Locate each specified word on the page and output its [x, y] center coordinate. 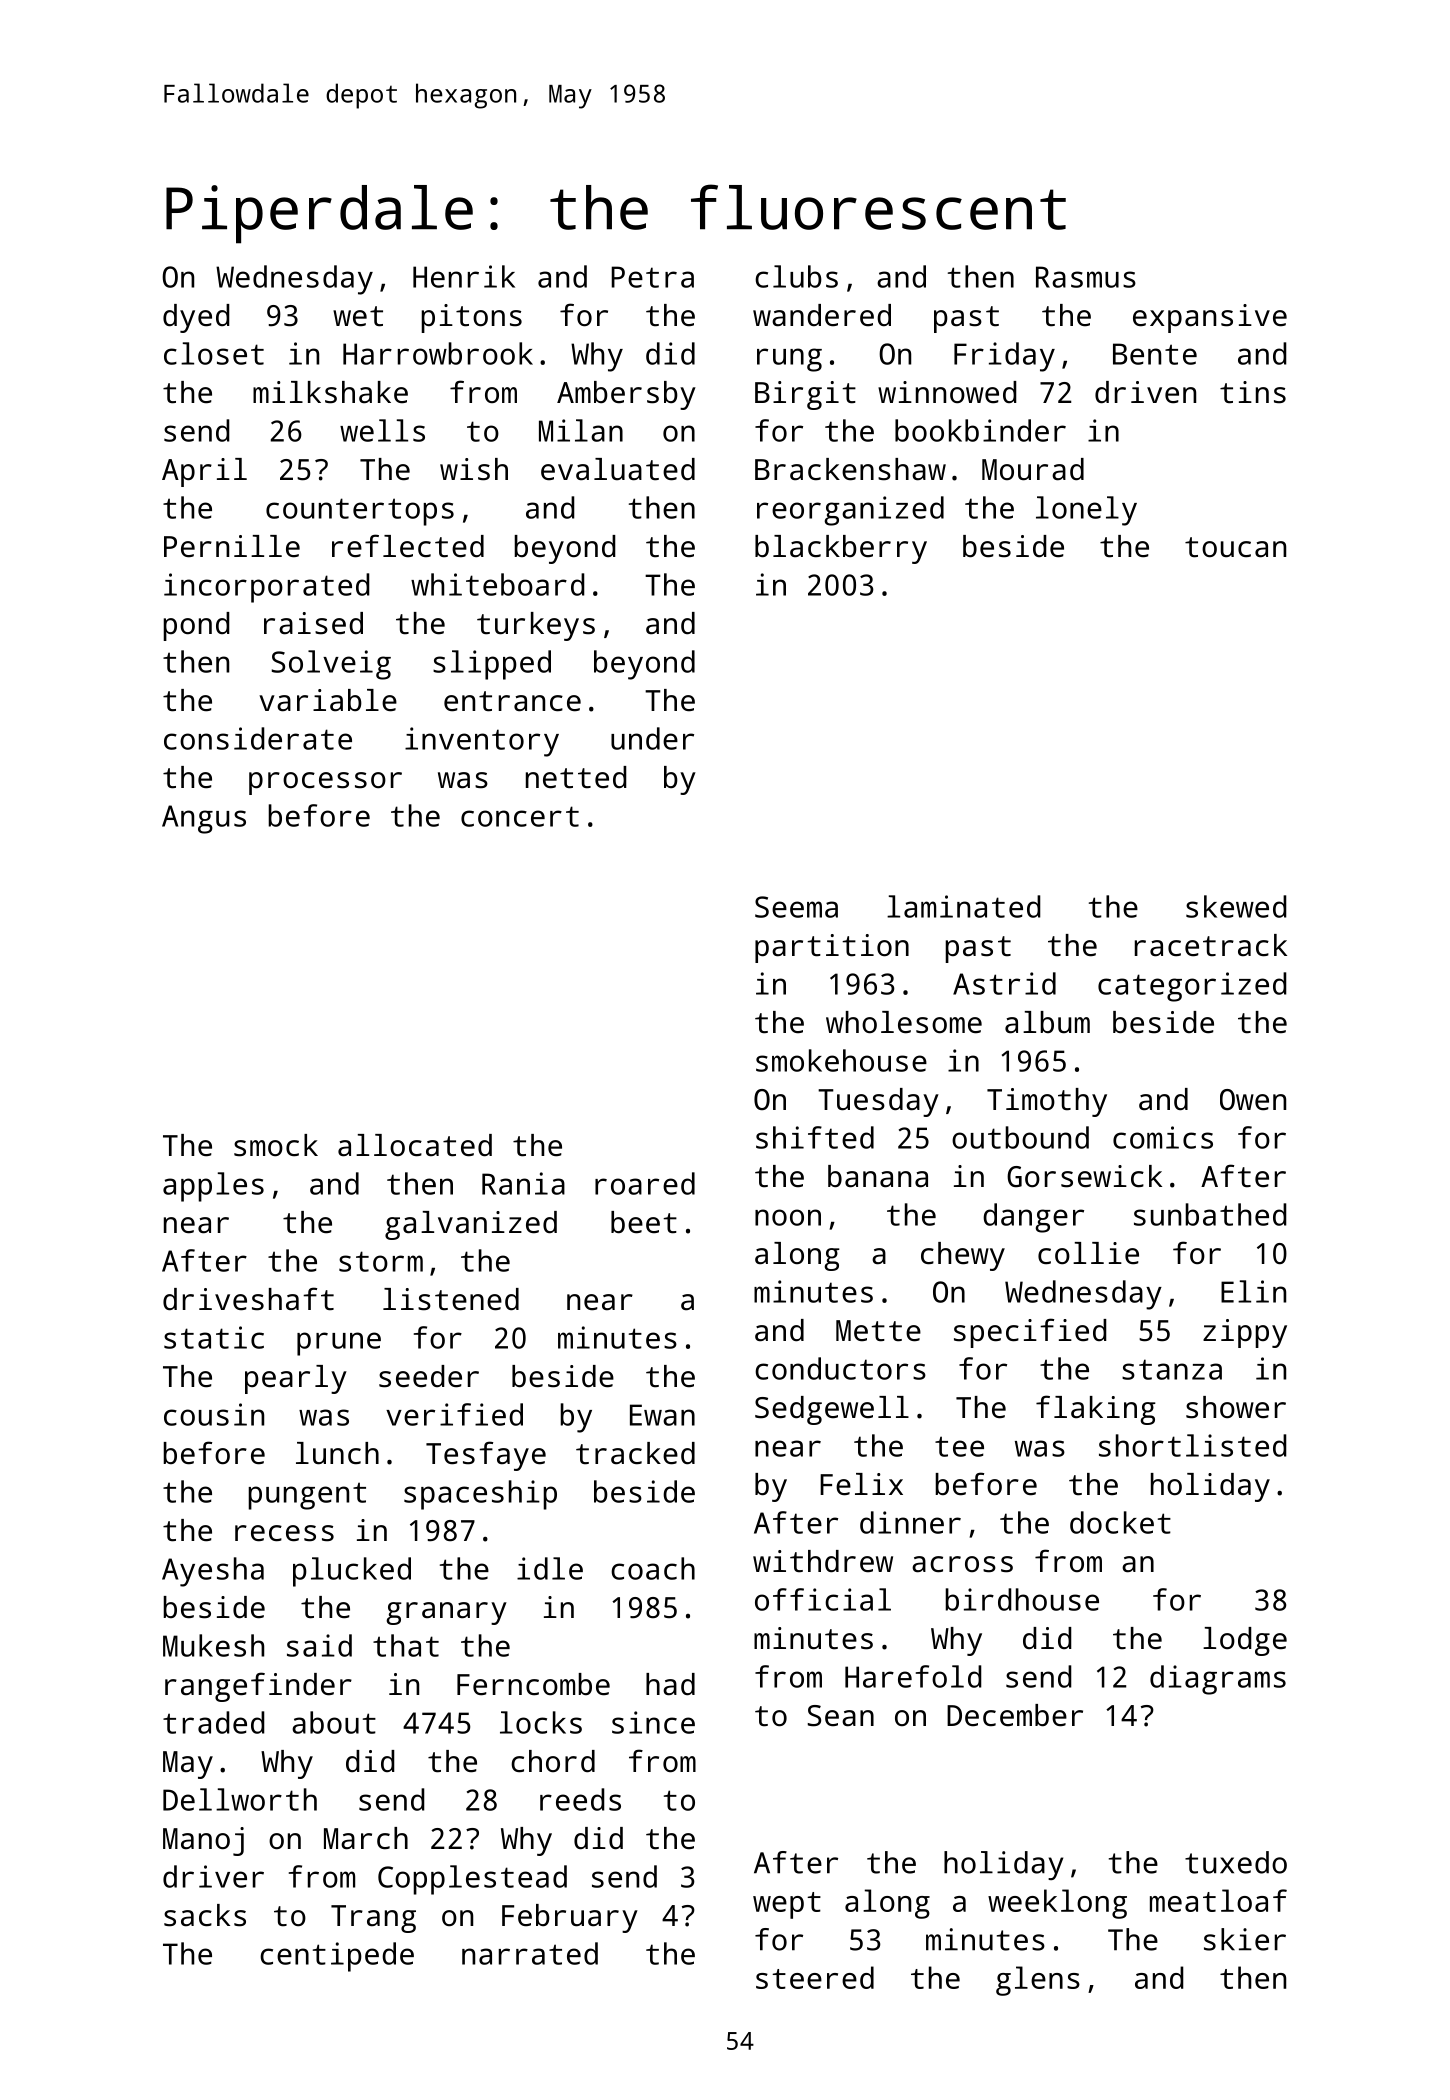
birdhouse [1022, 1599]
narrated [530, 1953]
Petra [652, 277]
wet [358, 316]
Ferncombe [533, 1684]
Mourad [1033, 469]
